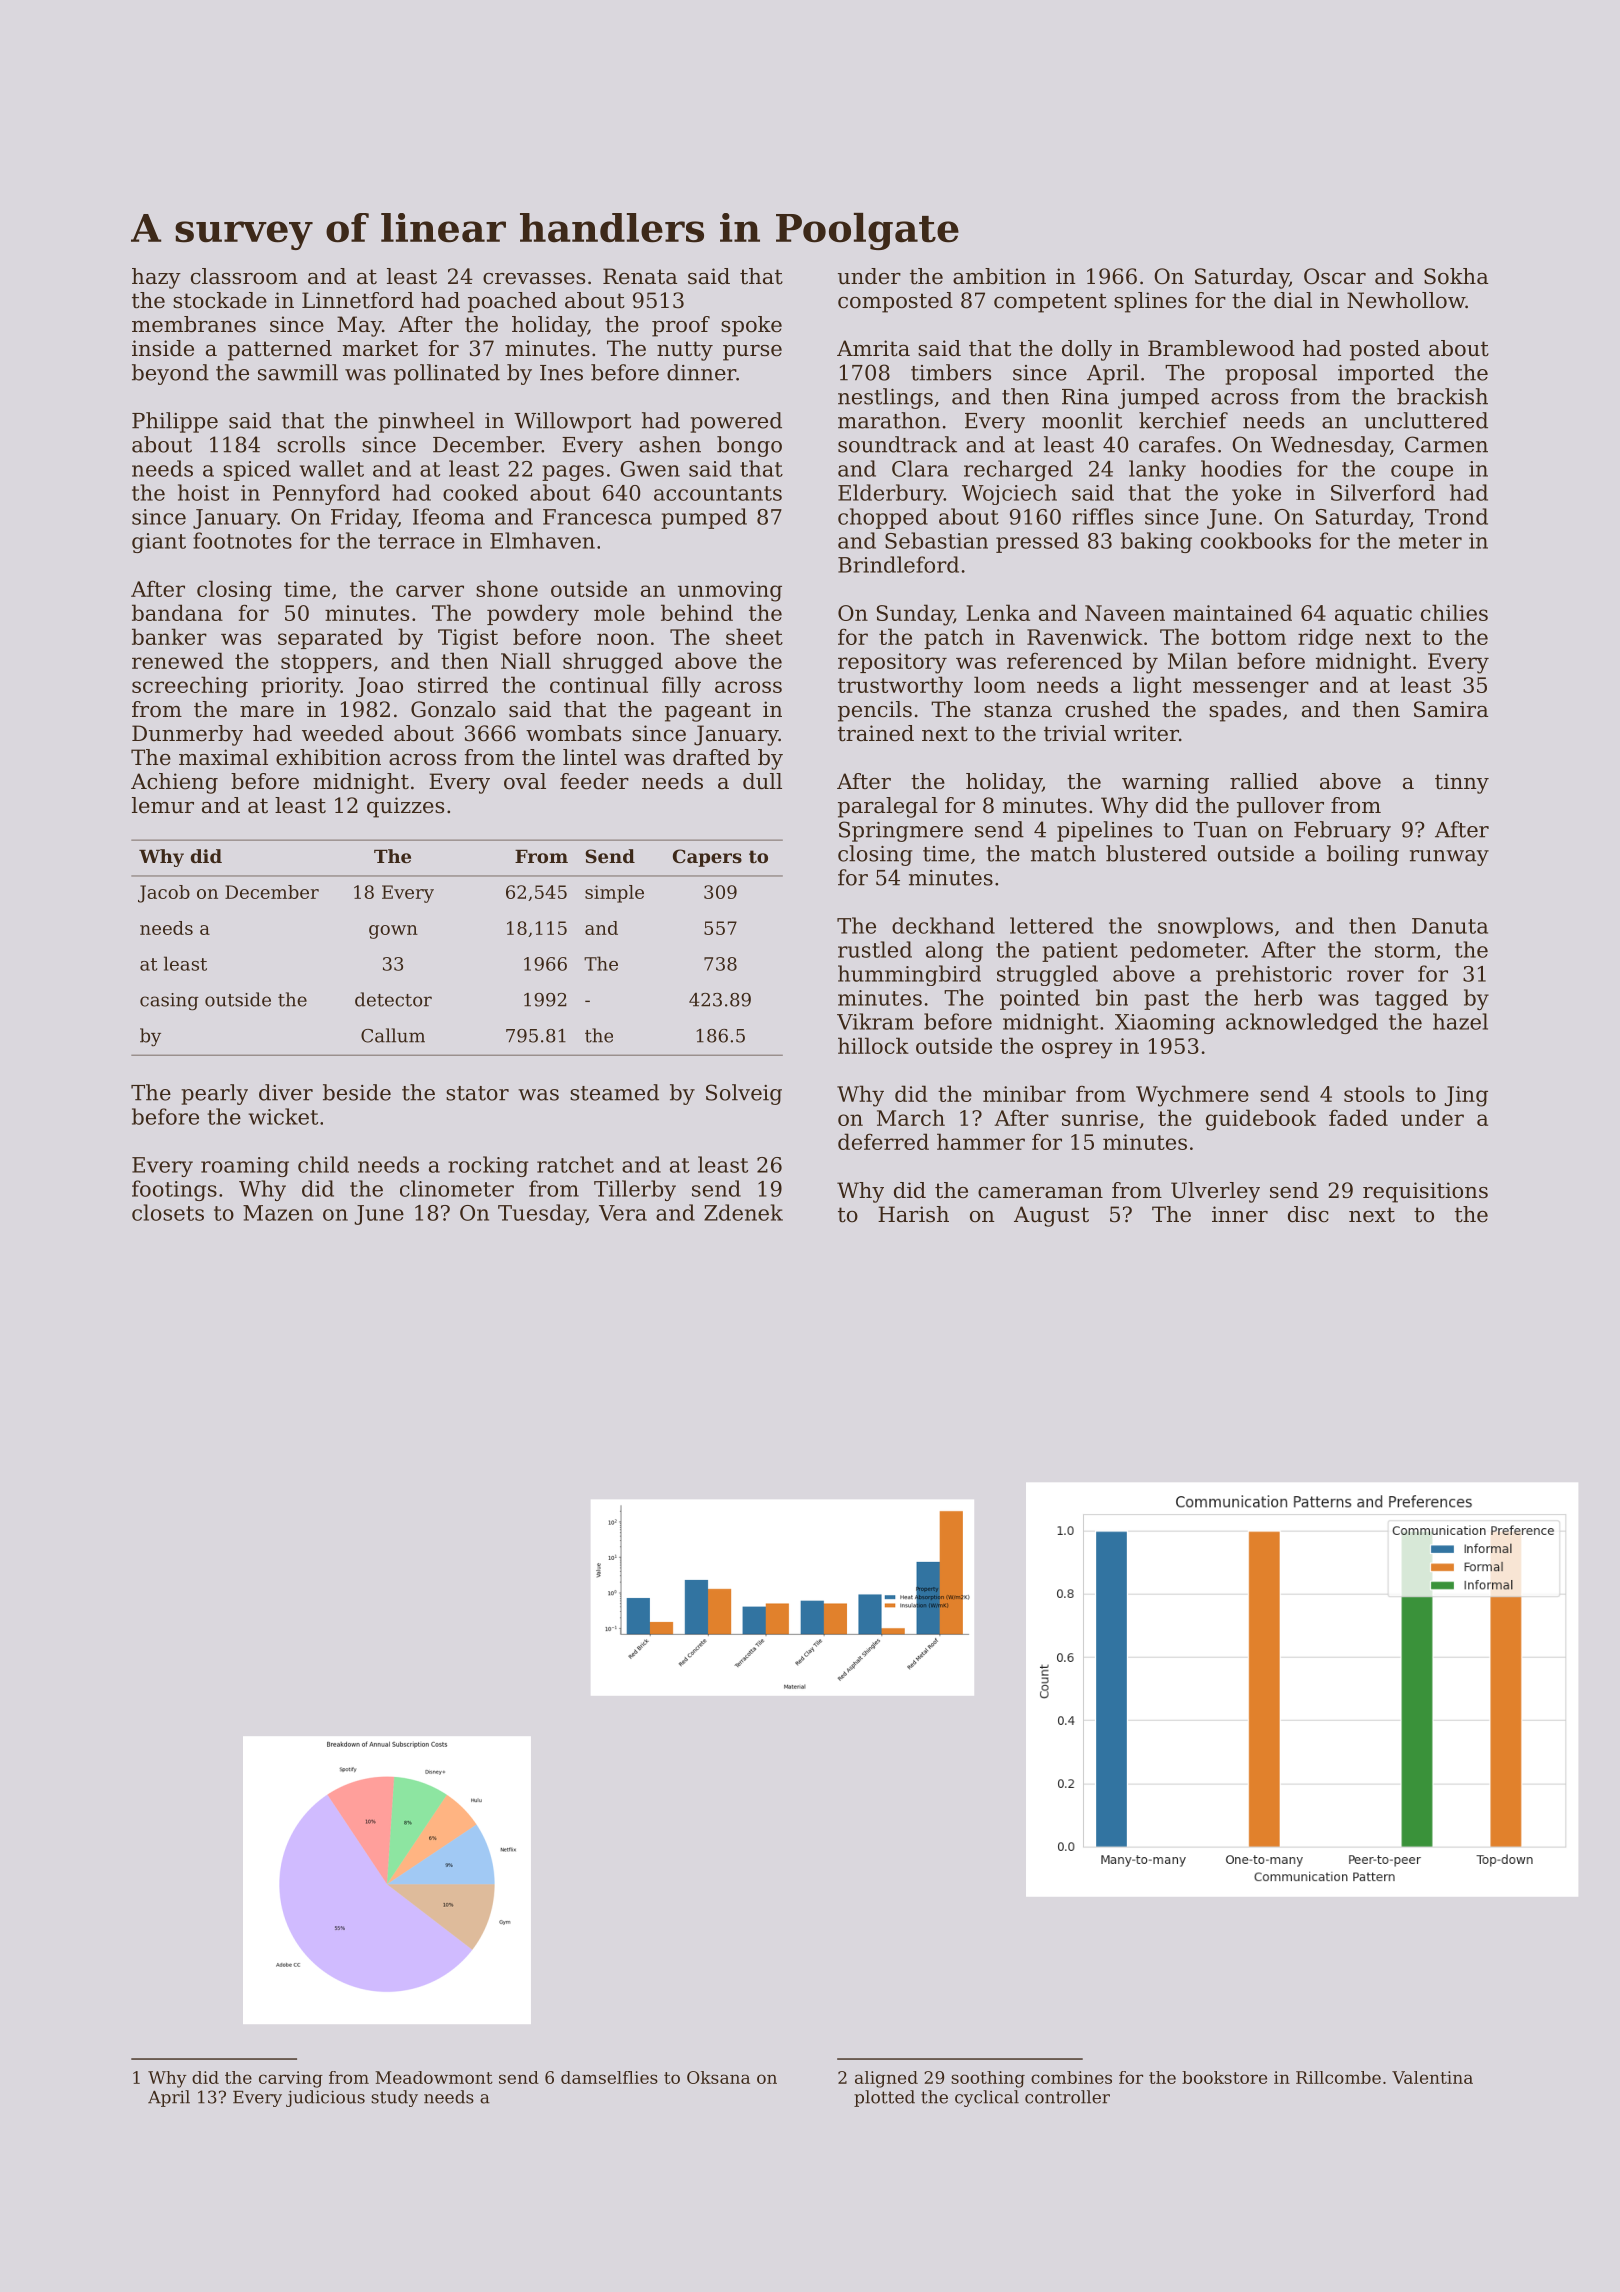 This image has height=2292, width=1620. What do you see at coordinates (278, 1213) in the image?
I see `Mazen` at bounding box center [278, 1213].
